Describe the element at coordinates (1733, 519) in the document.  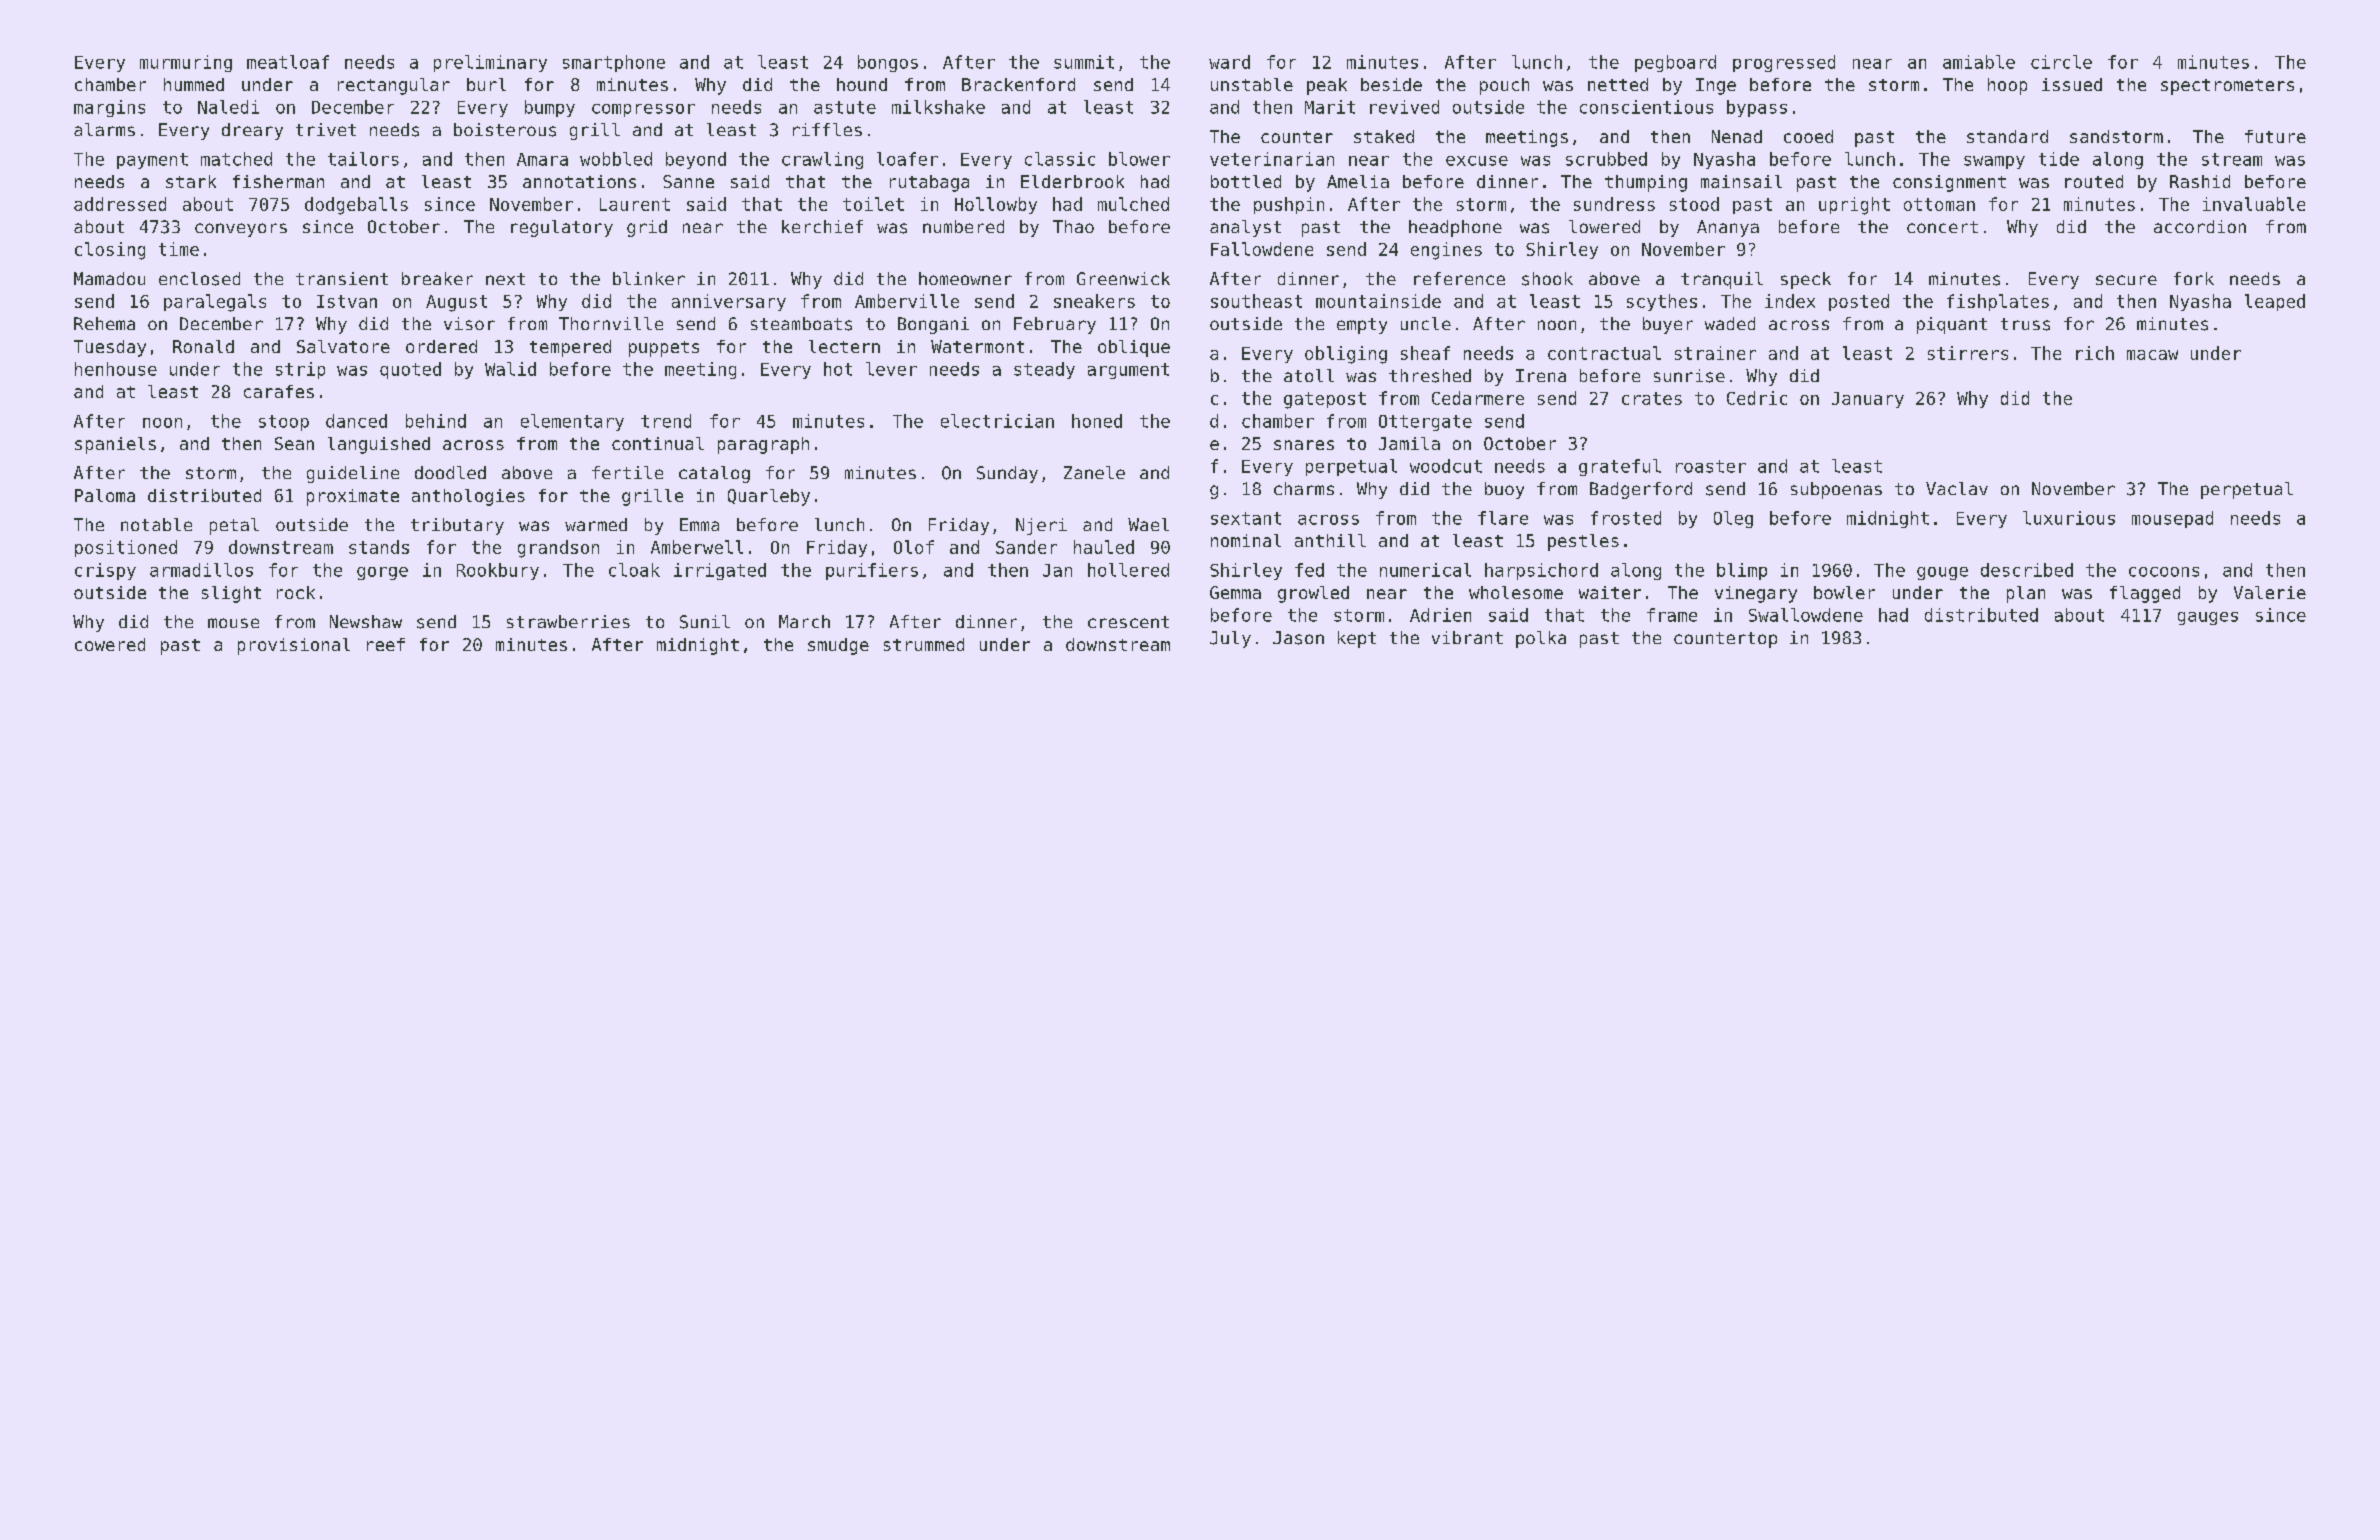
I see `Oleg` at that location.
